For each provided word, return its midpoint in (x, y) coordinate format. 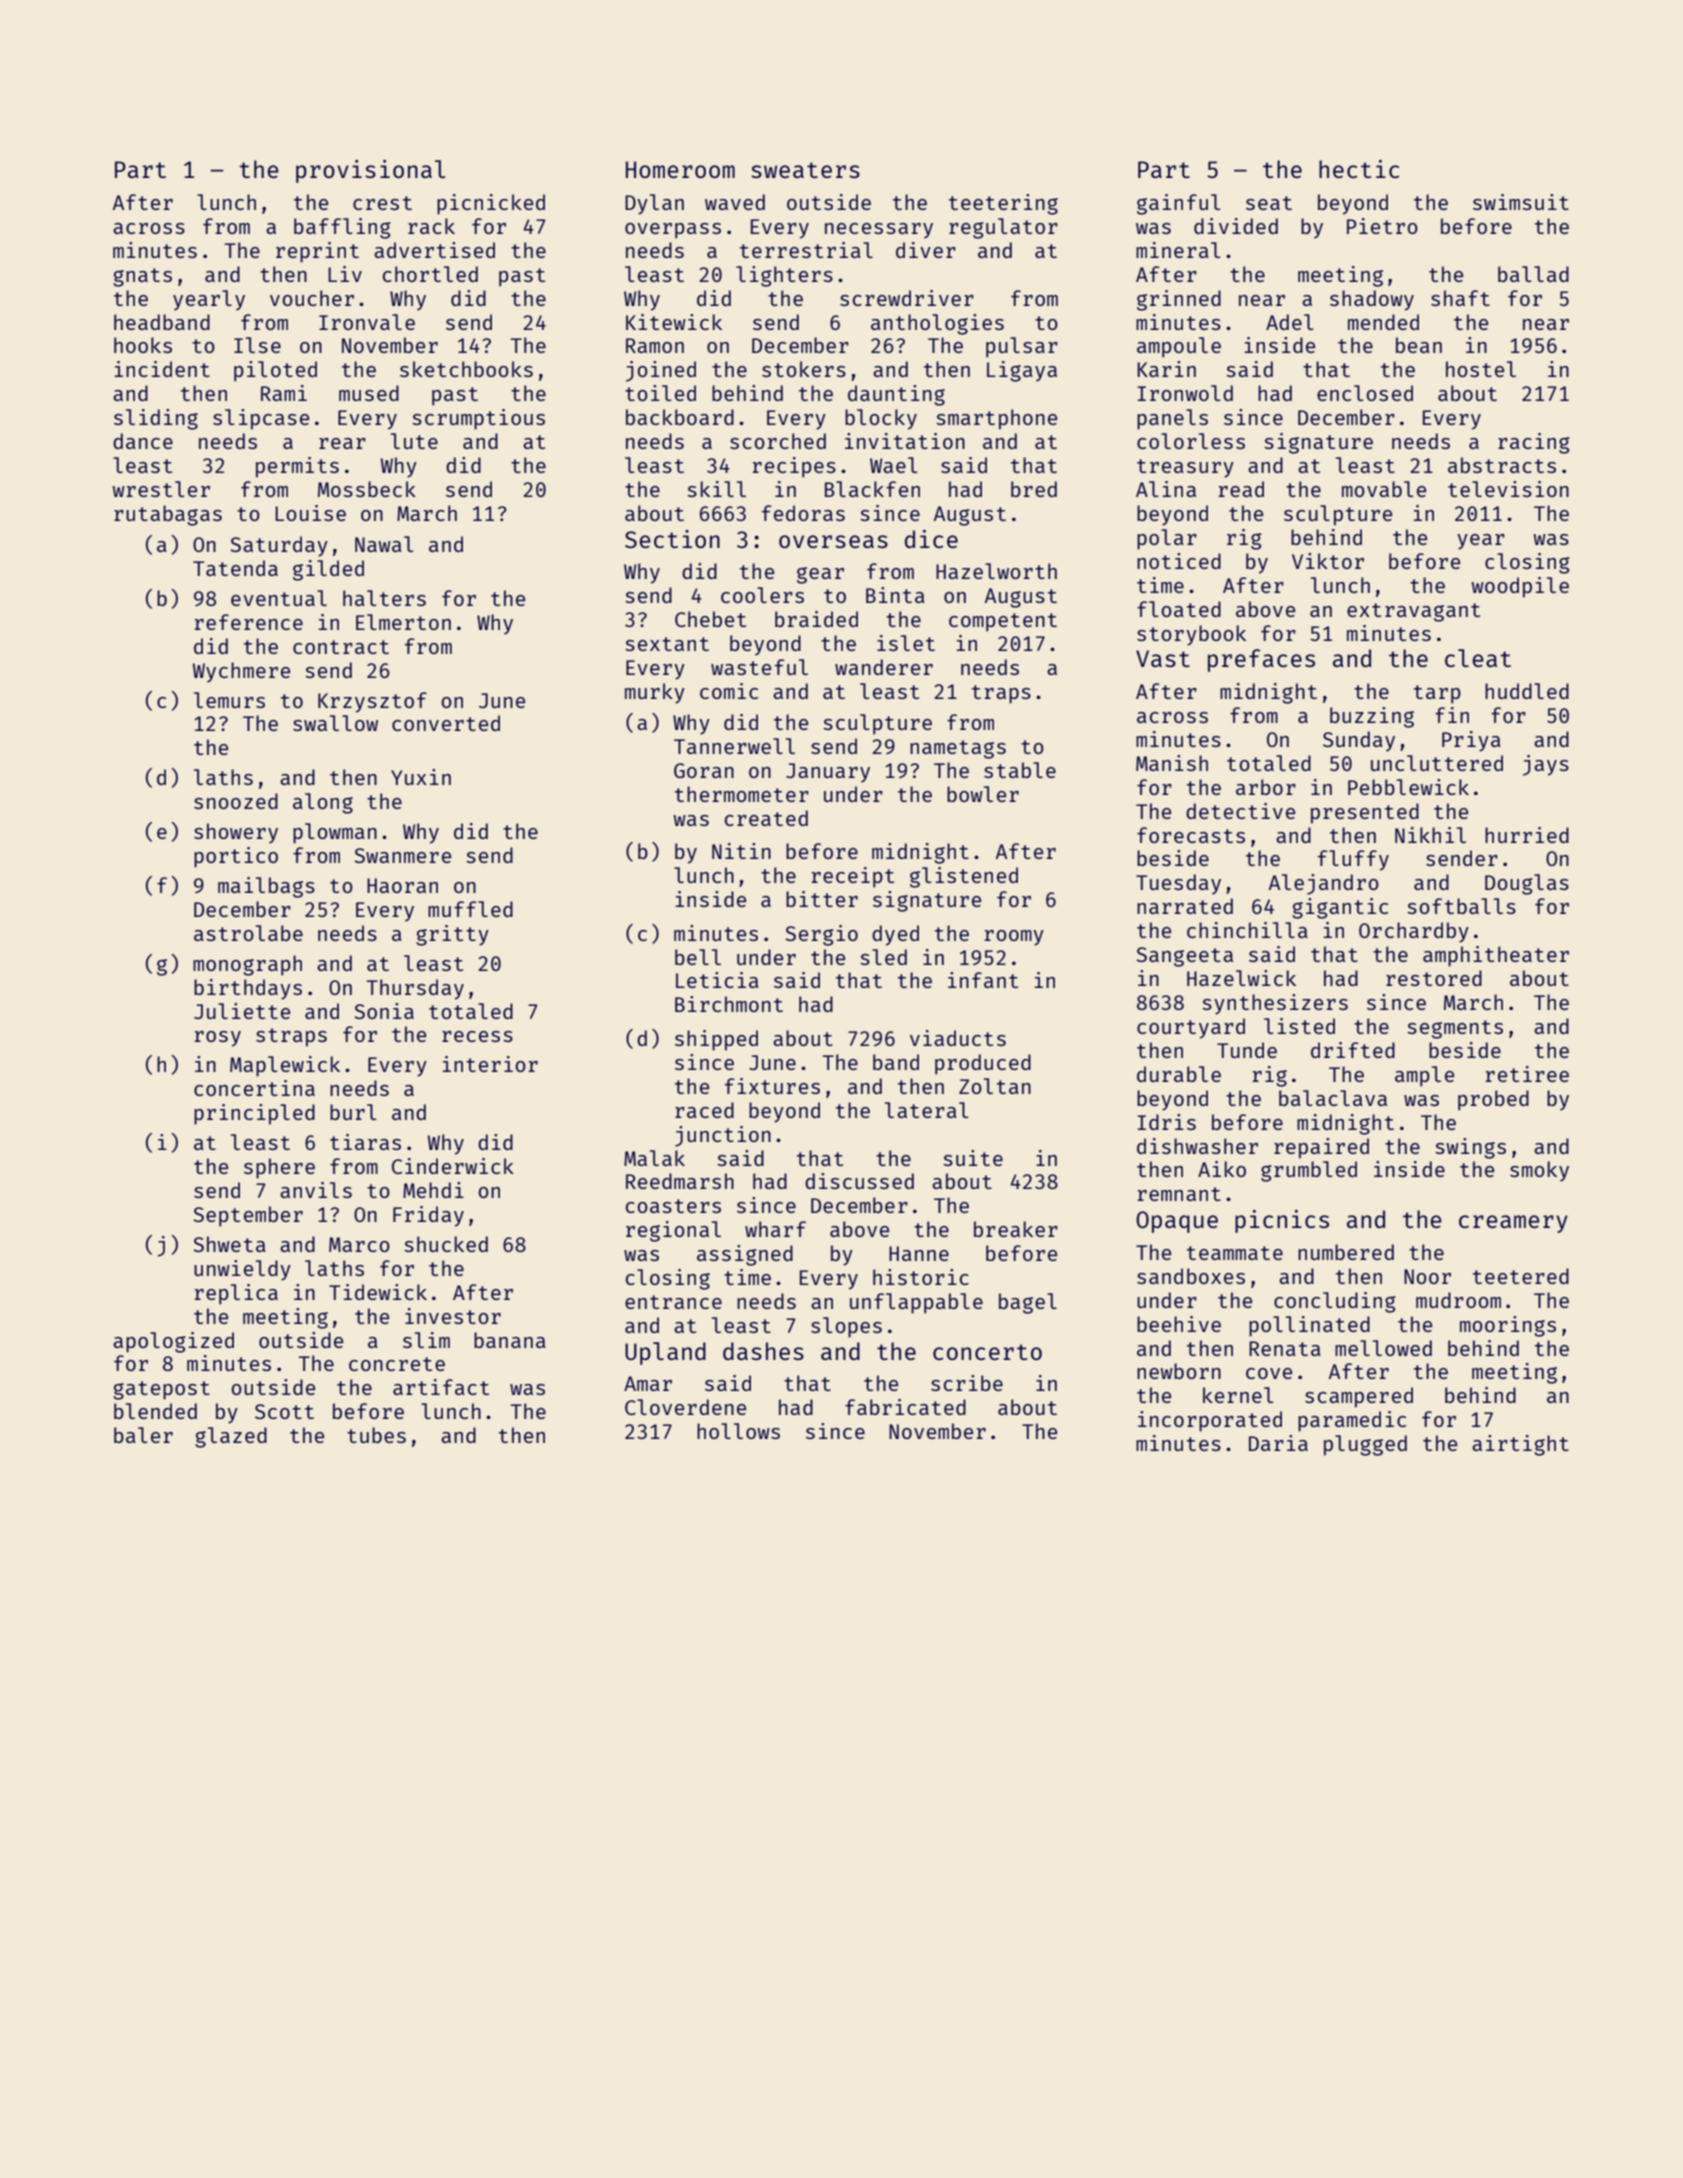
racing (1534, 443)
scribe (967, 1383)
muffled (470, 909)
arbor (1266, 787)
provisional (371, 171)
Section (672, 539)
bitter (822, 899)
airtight (1520, 1445)
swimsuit (1521, 202)
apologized (173, 1342)
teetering (1003, 204)
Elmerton (403, 622)
